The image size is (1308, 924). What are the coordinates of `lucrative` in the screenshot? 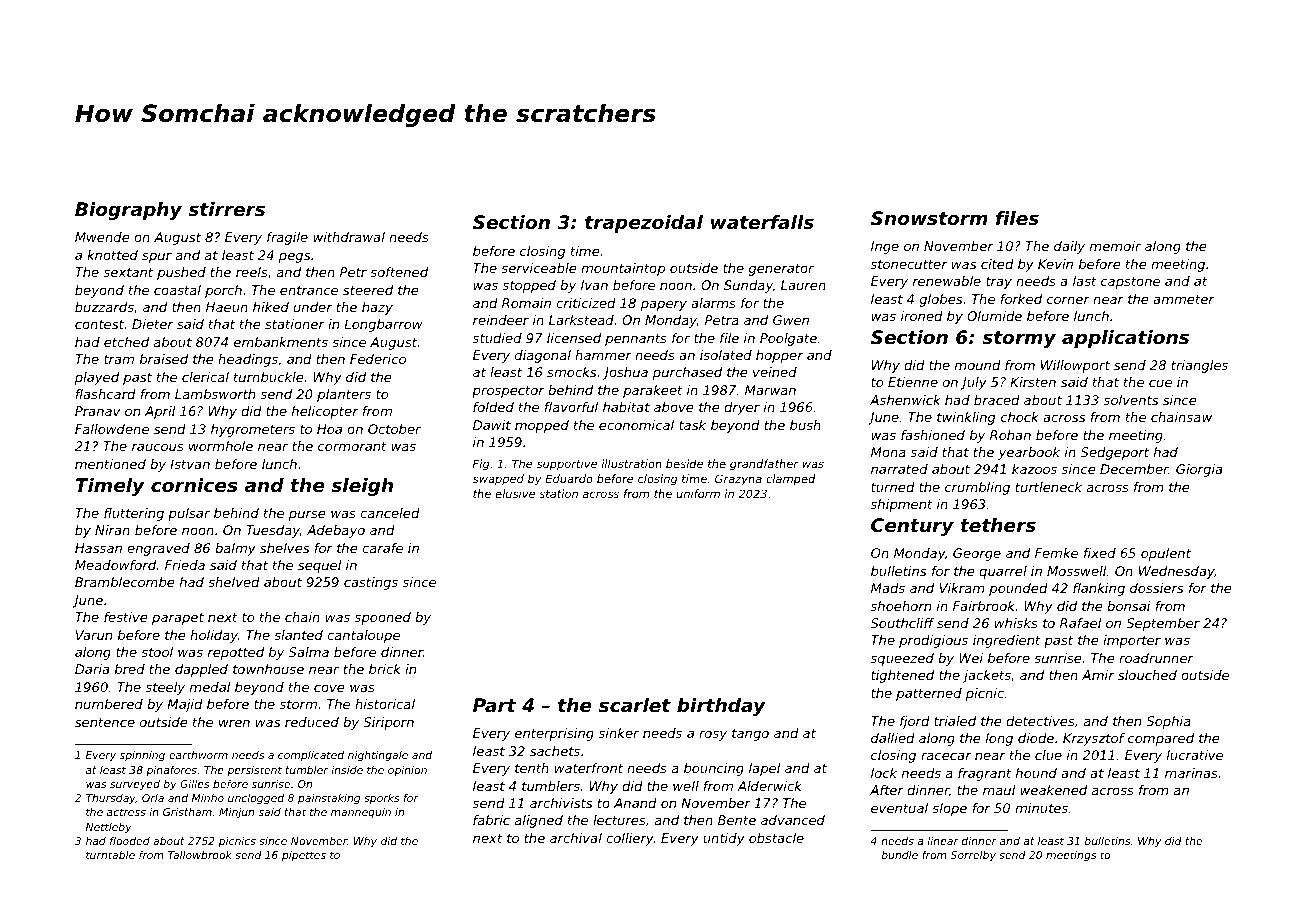 It's located at (1195, 755).
